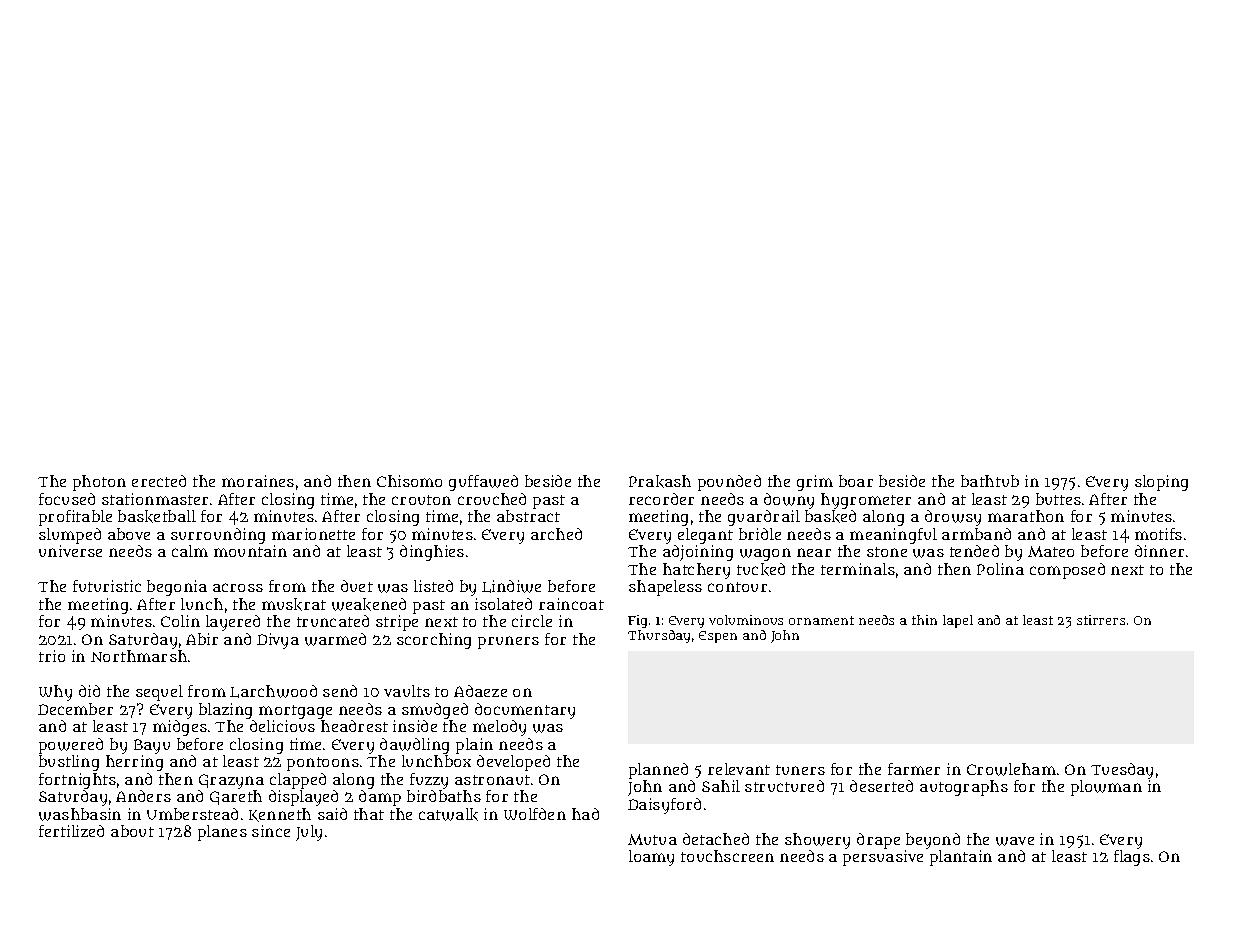  I want to click on autographs, so click(964, 788).
